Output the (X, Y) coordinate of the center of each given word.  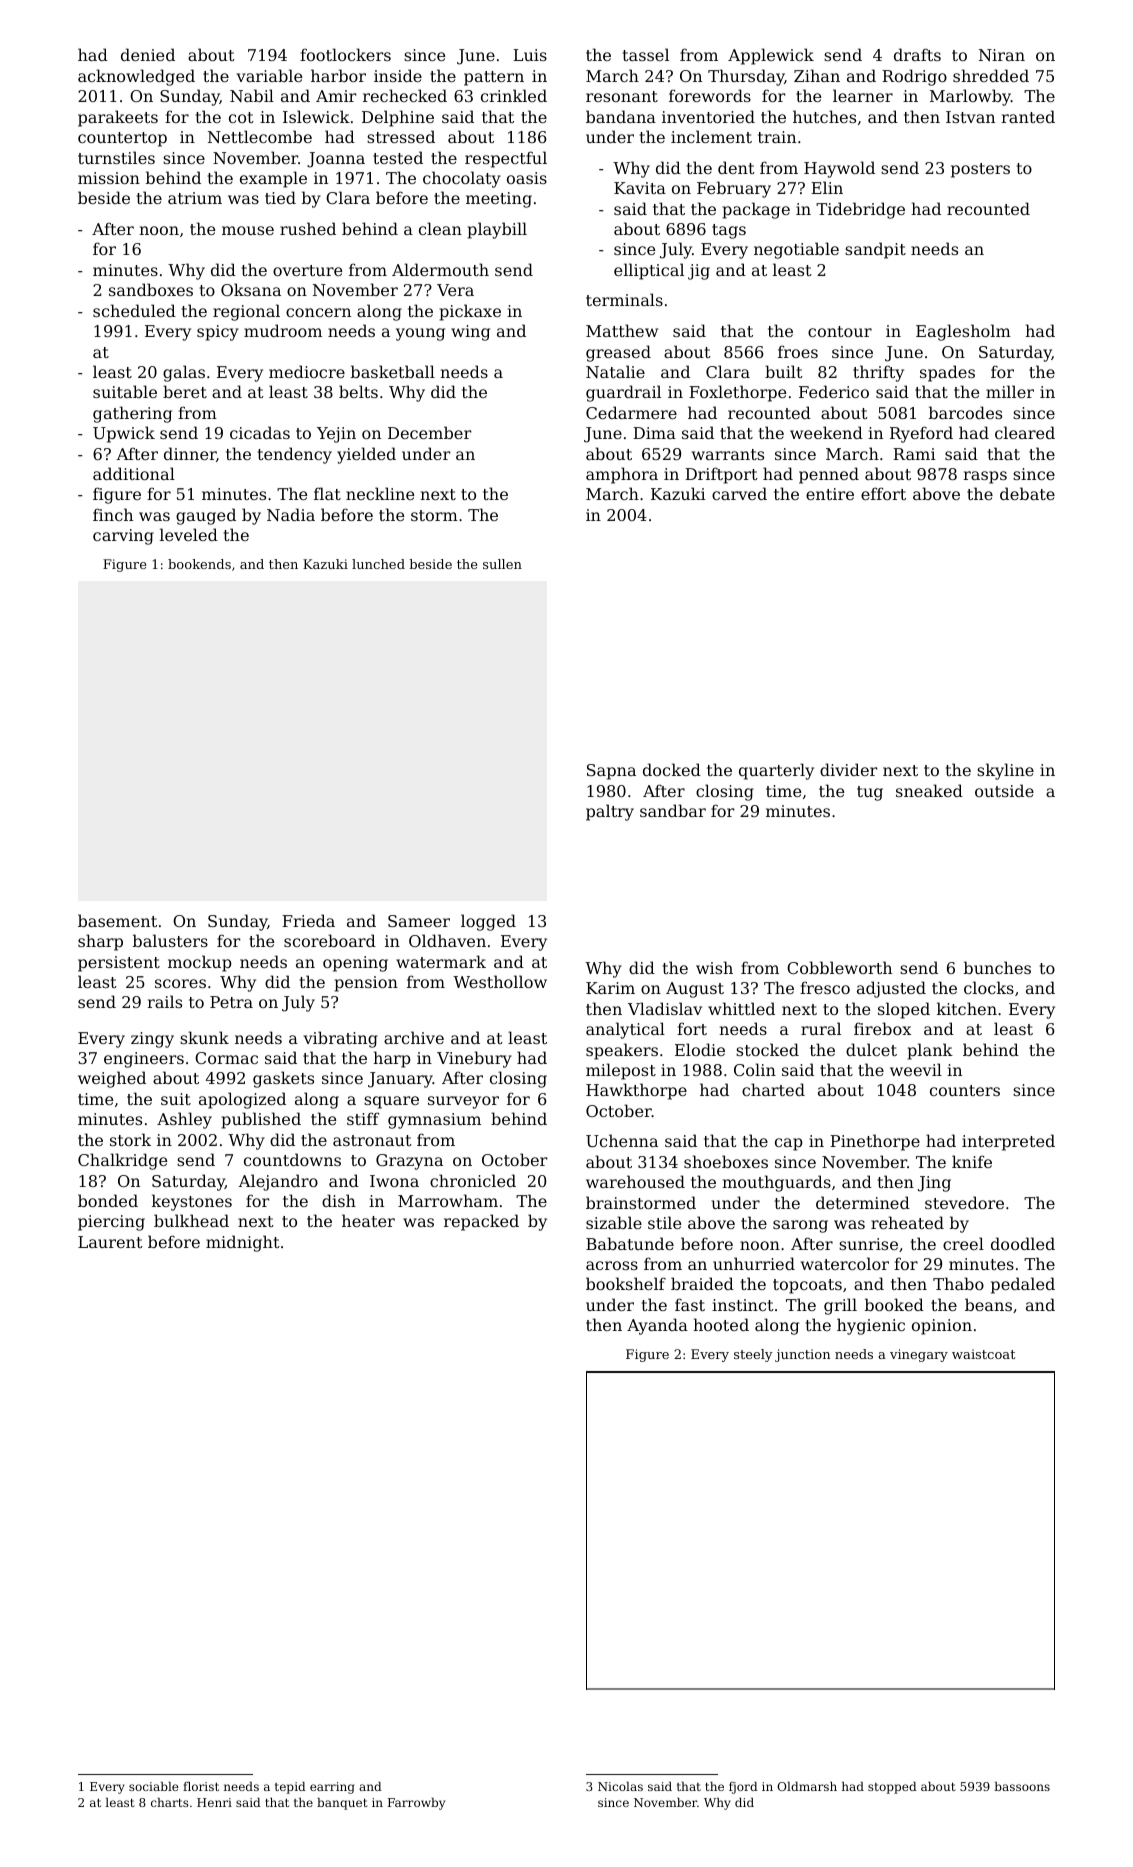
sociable (153, 1786)
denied (148, 54)
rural (821, 1028)
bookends (199, 564)
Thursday (746, 77)
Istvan (970, 117)
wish (714, 967)
